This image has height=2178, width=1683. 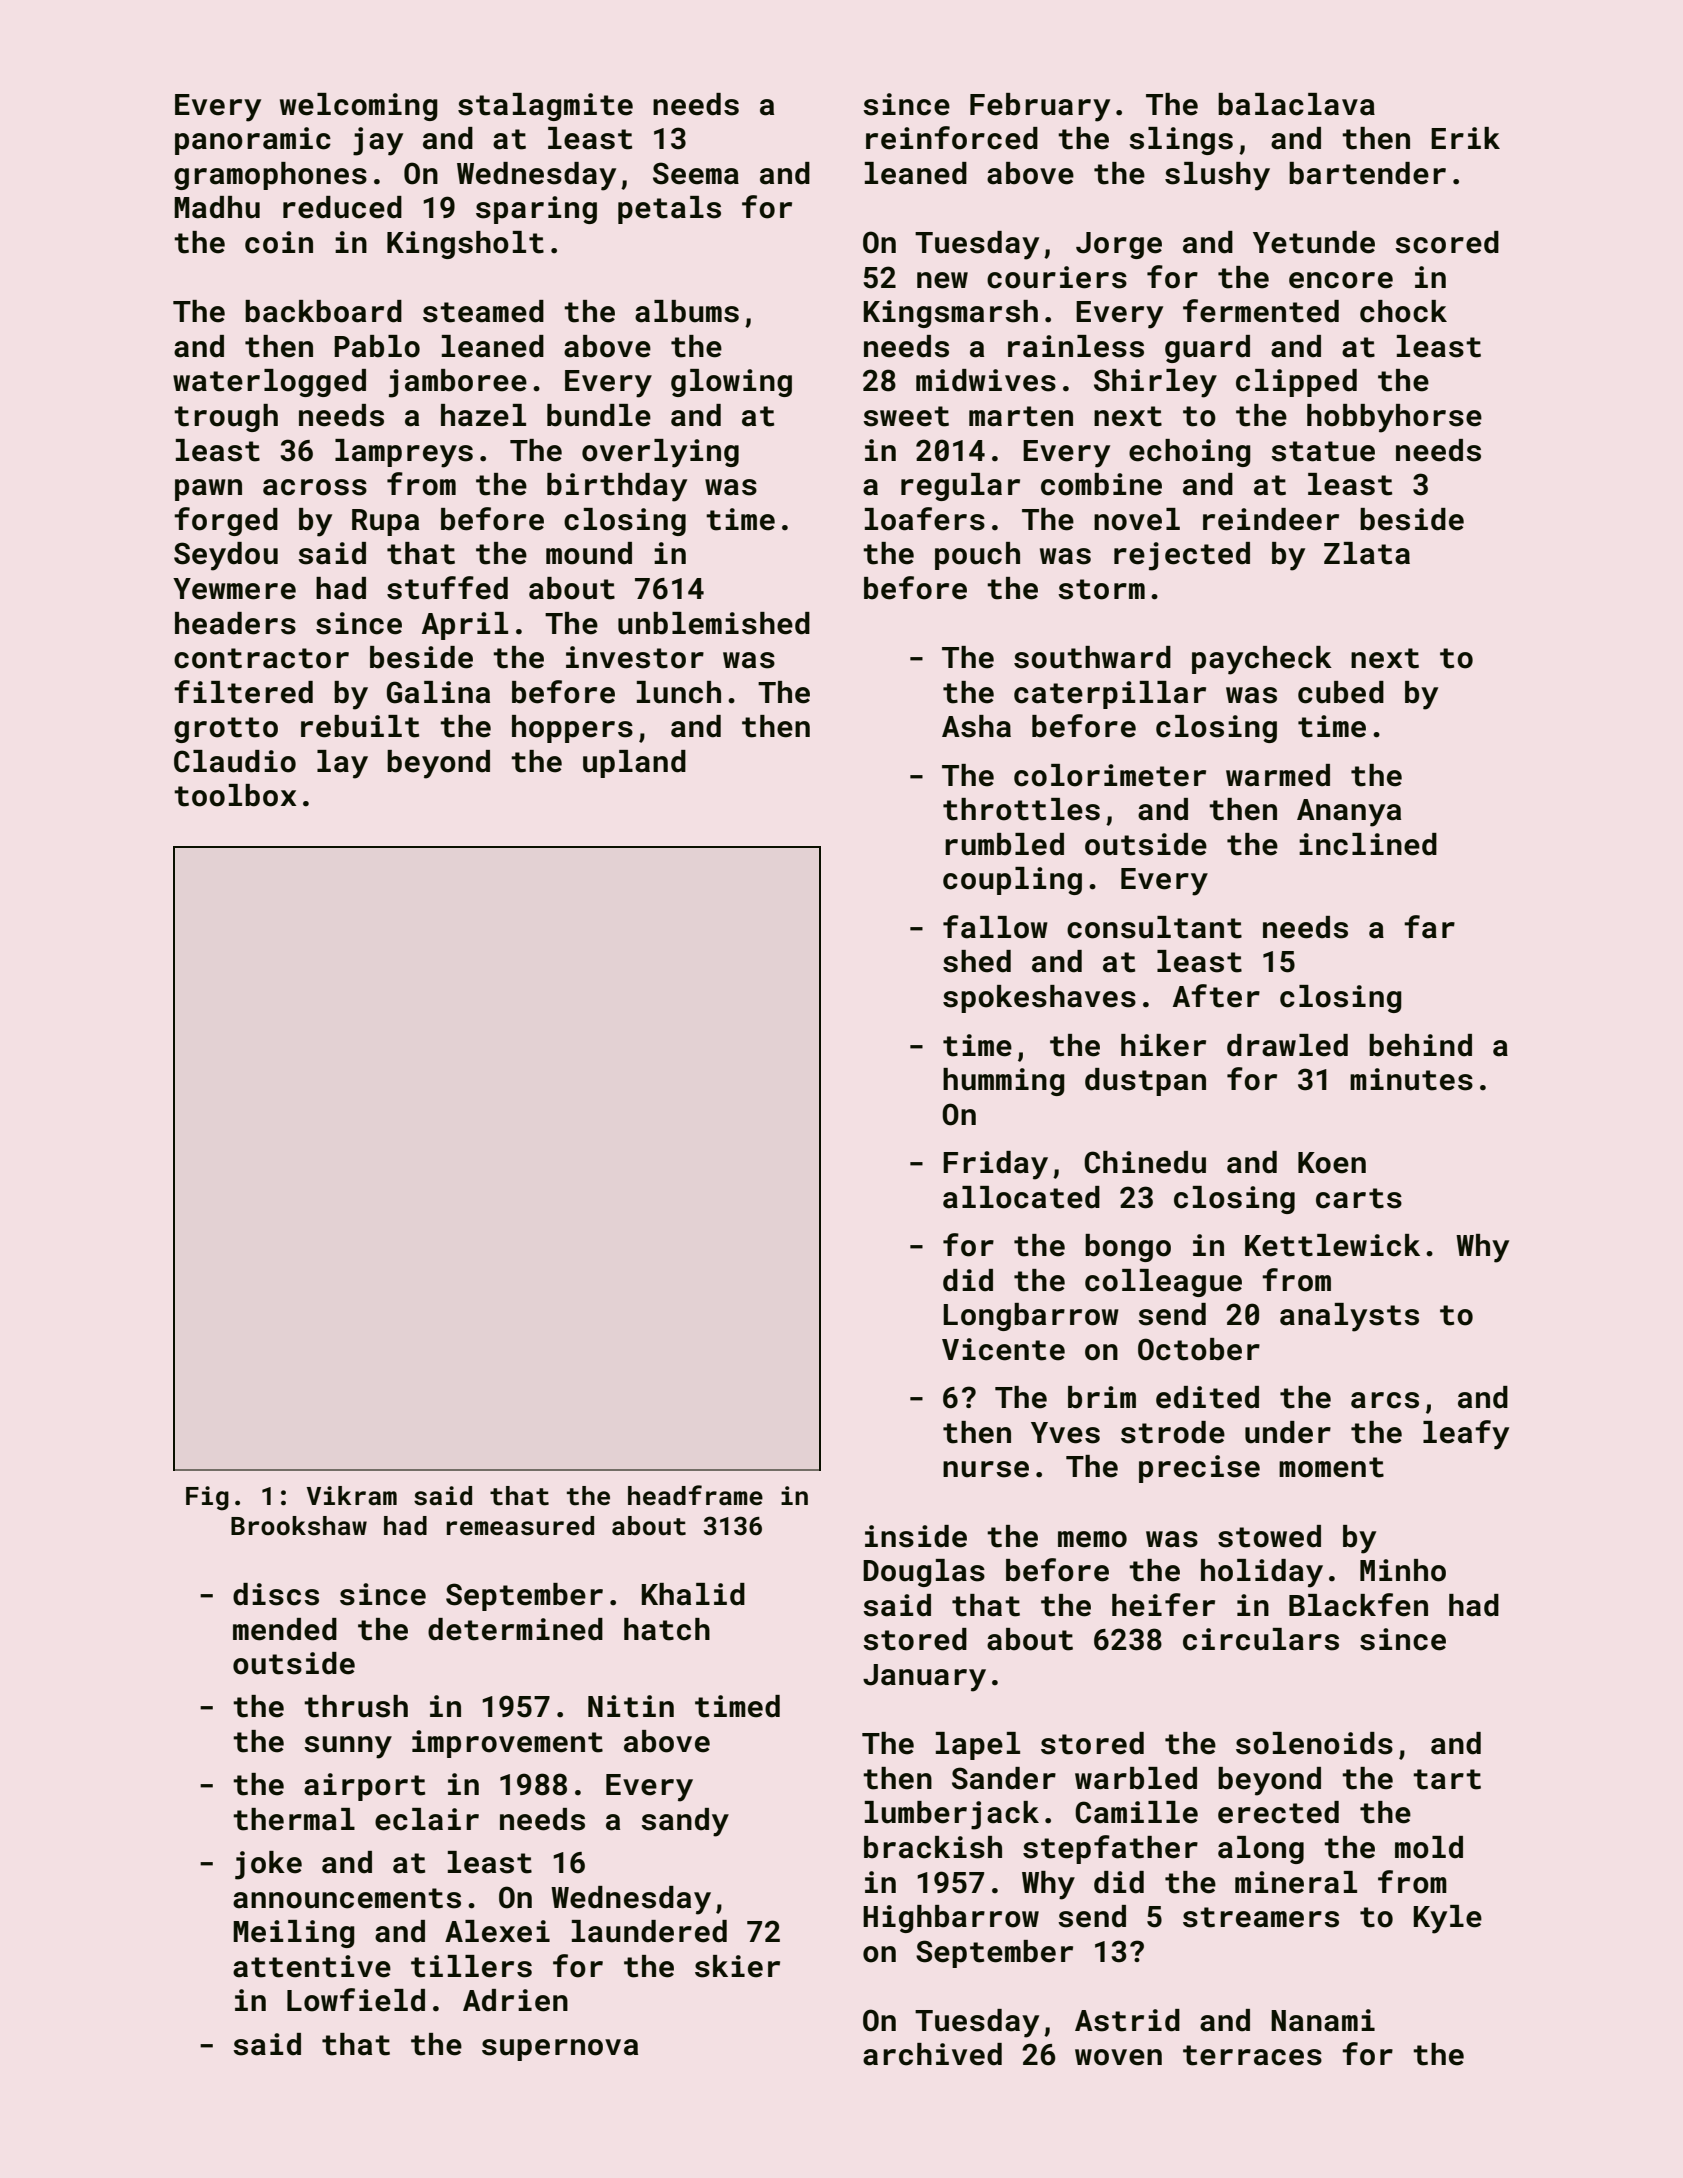 I want to click on balaclava, so click(x=1296, y=104).
